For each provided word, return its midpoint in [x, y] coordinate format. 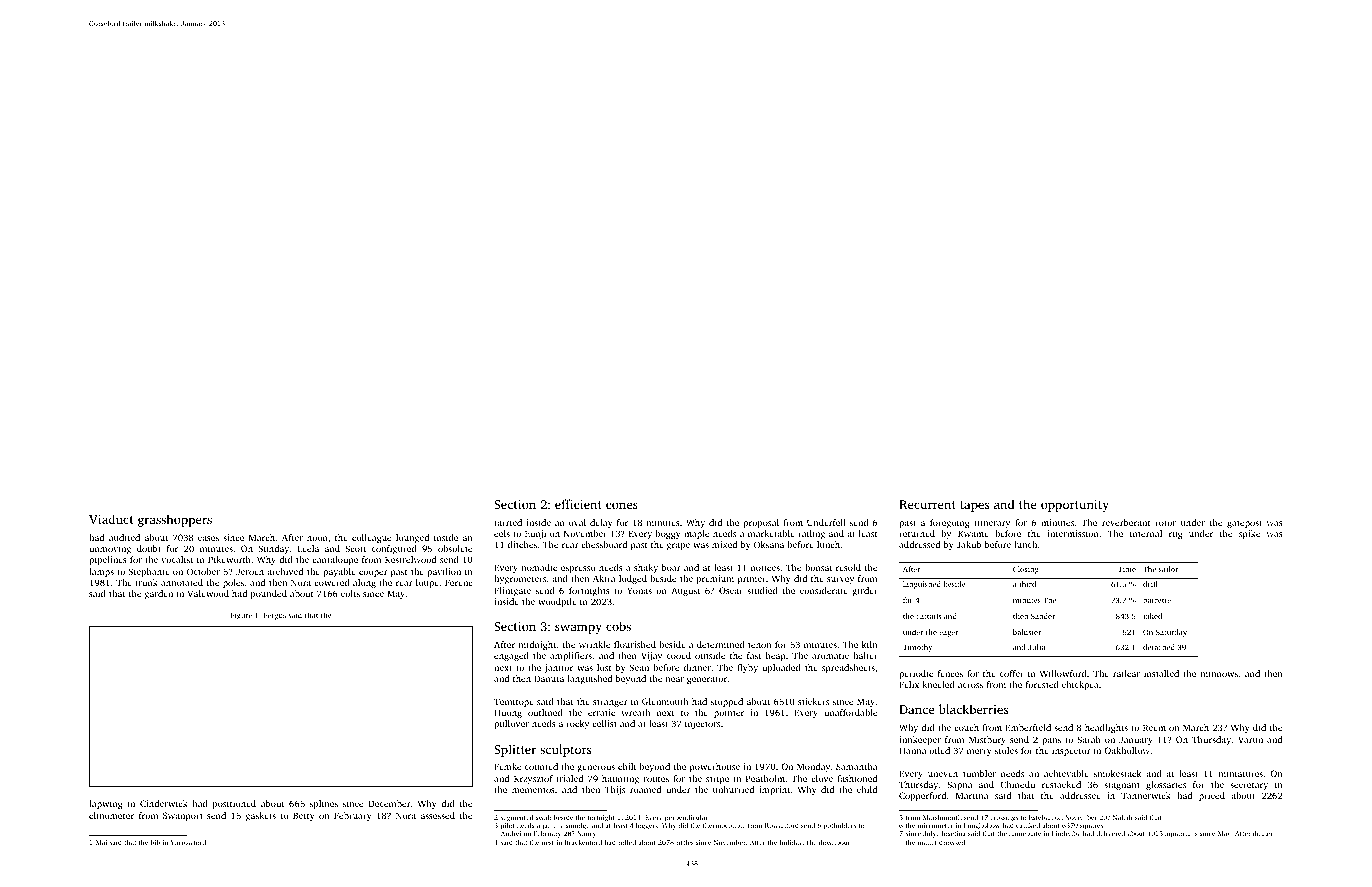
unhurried [733, 789]
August [685, 591]
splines [324, 804]
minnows [1219, 673]
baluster [1027, 632]
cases [208, 538]
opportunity [1075, 506]
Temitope [514, 702]
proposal [761, 523]
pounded [269, 594]
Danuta [549, 678]
